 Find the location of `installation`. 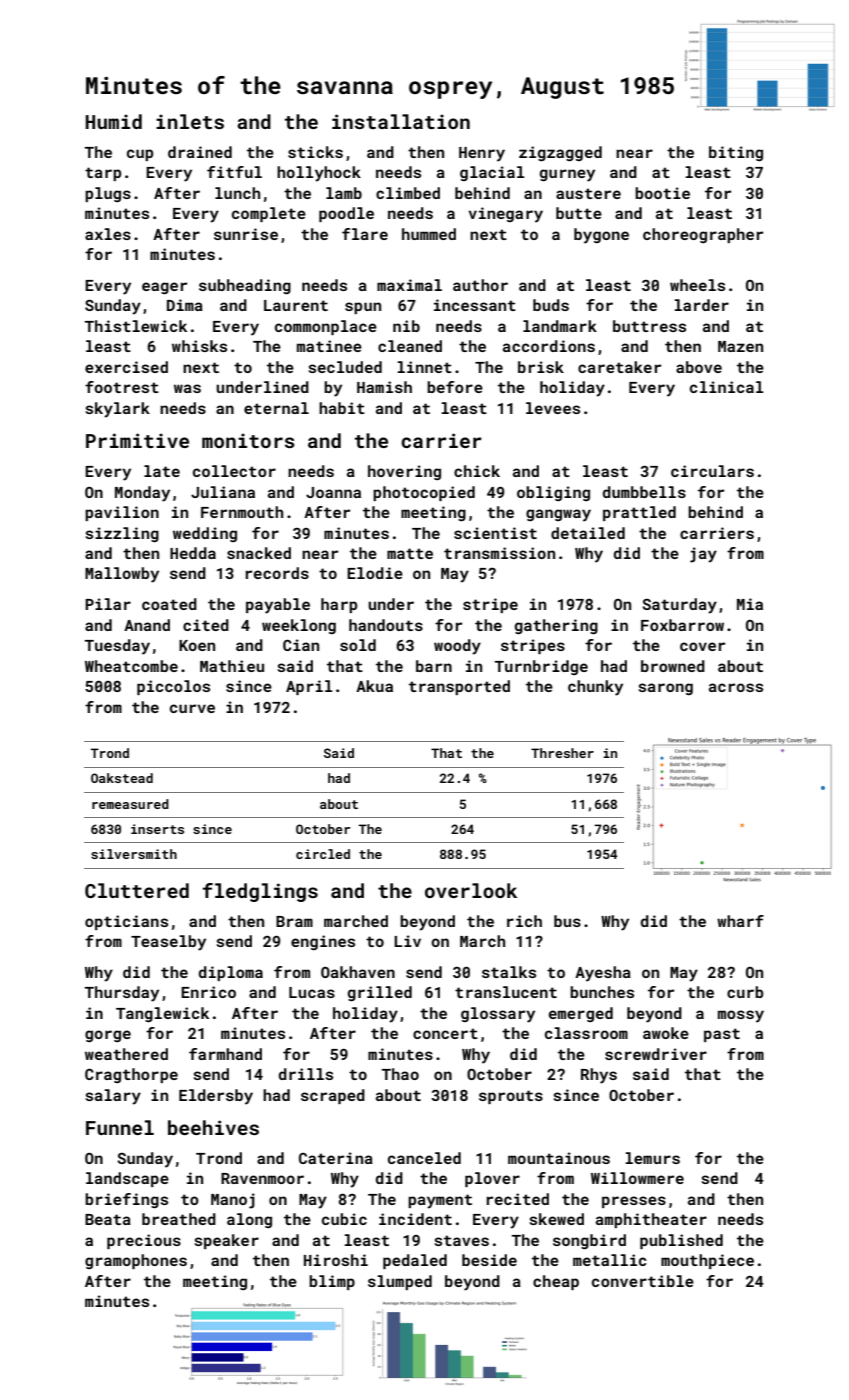

installation is located at coordinates (401, 121).
